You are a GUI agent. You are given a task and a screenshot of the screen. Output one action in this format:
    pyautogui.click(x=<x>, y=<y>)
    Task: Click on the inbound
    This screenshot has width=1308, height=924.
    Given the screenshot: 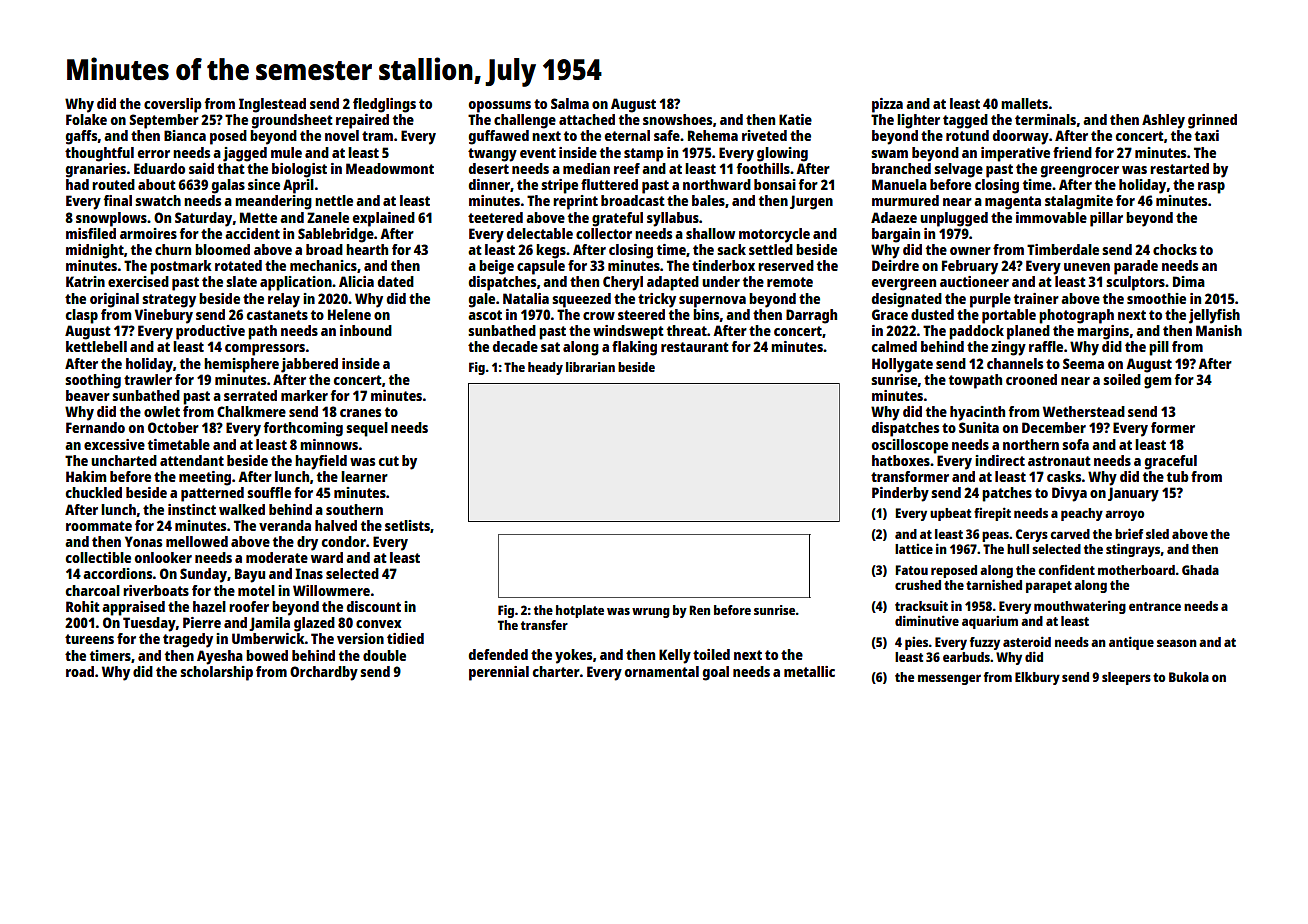 What is the action you would take?
    pyautogui.click(x=366, y=330)
